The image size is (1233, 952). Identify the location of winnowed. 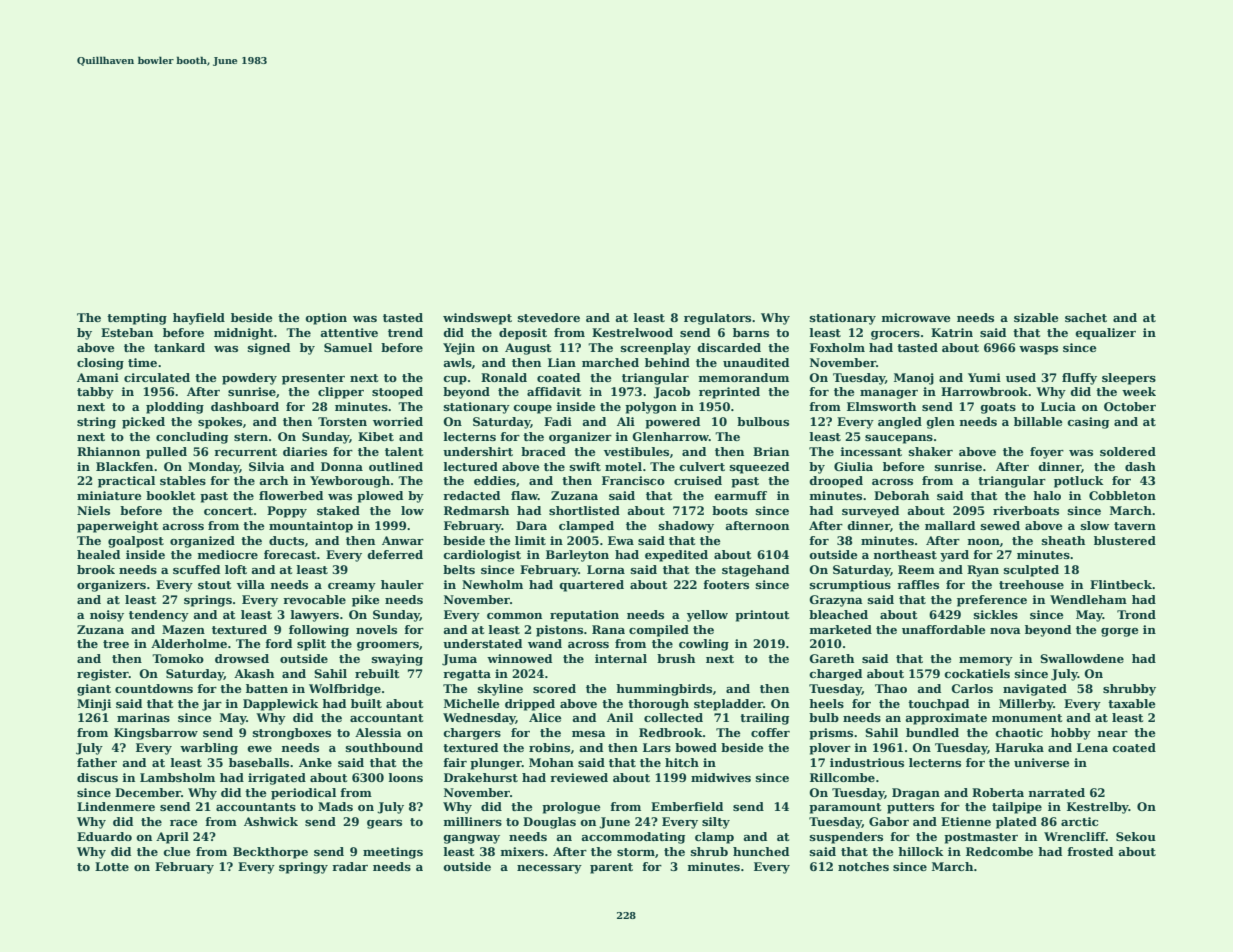
(519, 658).
